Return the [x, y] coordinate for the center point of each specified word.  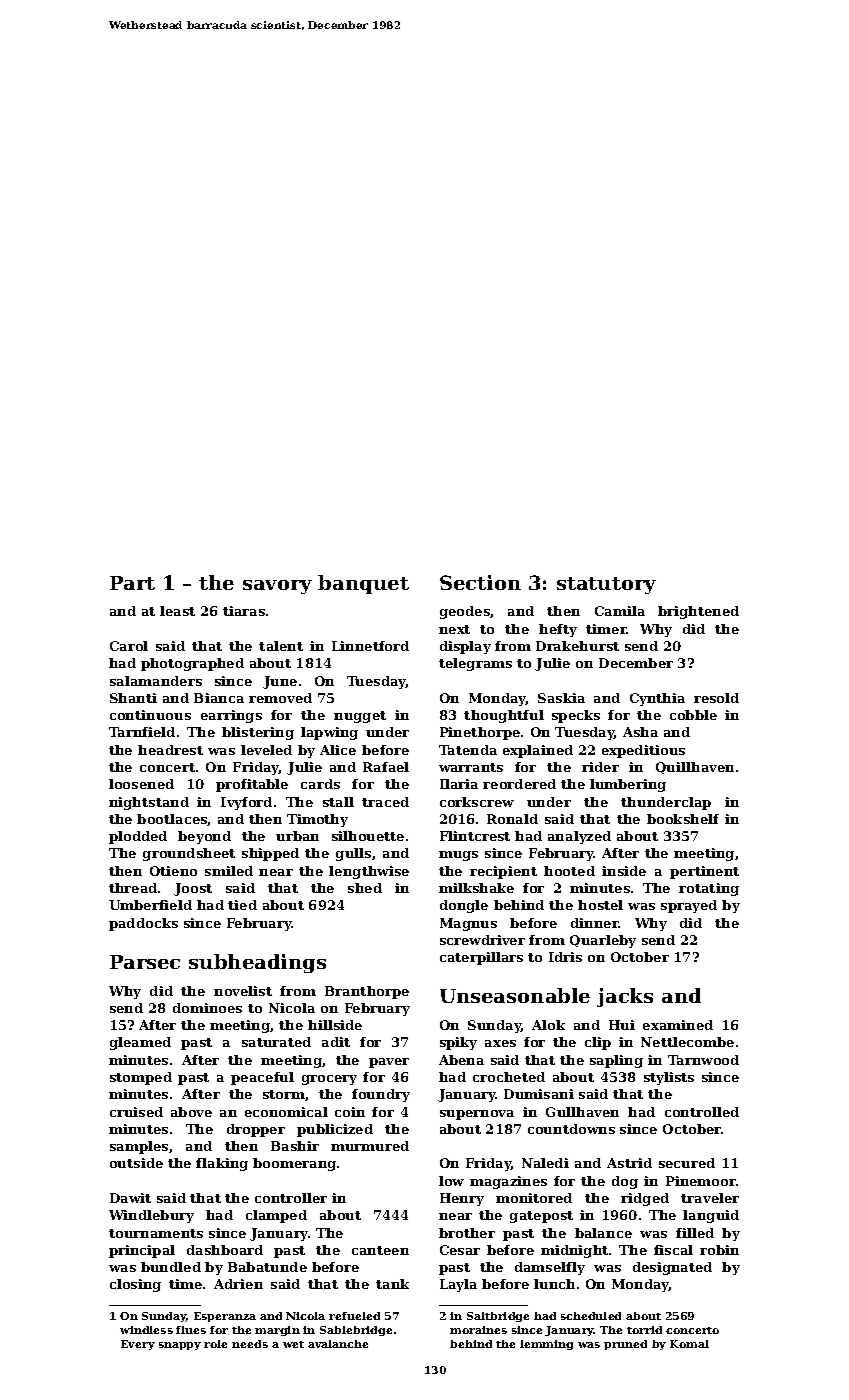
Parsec [145, 962]
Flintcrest [475, 836]
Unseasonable [515, 995]
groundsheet [189, 854]
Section [480, 582]
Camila [620, 611]
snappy [180, 1346]
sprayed [689, 906]
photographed [192, 664]
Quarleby [603, 941]
